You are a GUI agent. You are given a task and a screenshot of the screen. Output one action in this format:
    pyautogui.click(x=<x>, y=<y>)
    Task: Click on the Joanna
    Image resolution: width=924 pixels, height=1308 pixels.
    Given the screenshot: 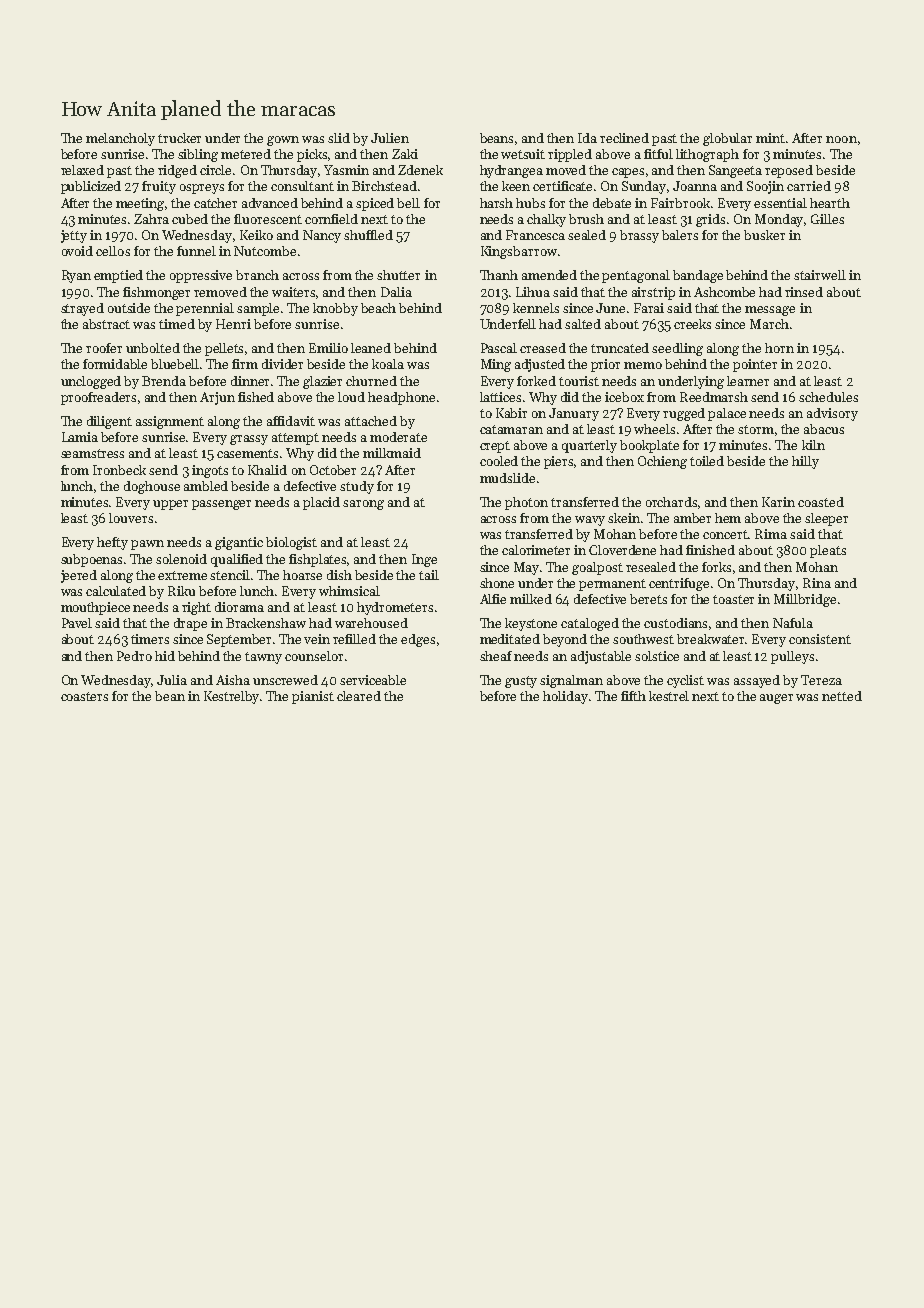 What is the action you would take?
    pyautogui.click(x=695, y=186)
